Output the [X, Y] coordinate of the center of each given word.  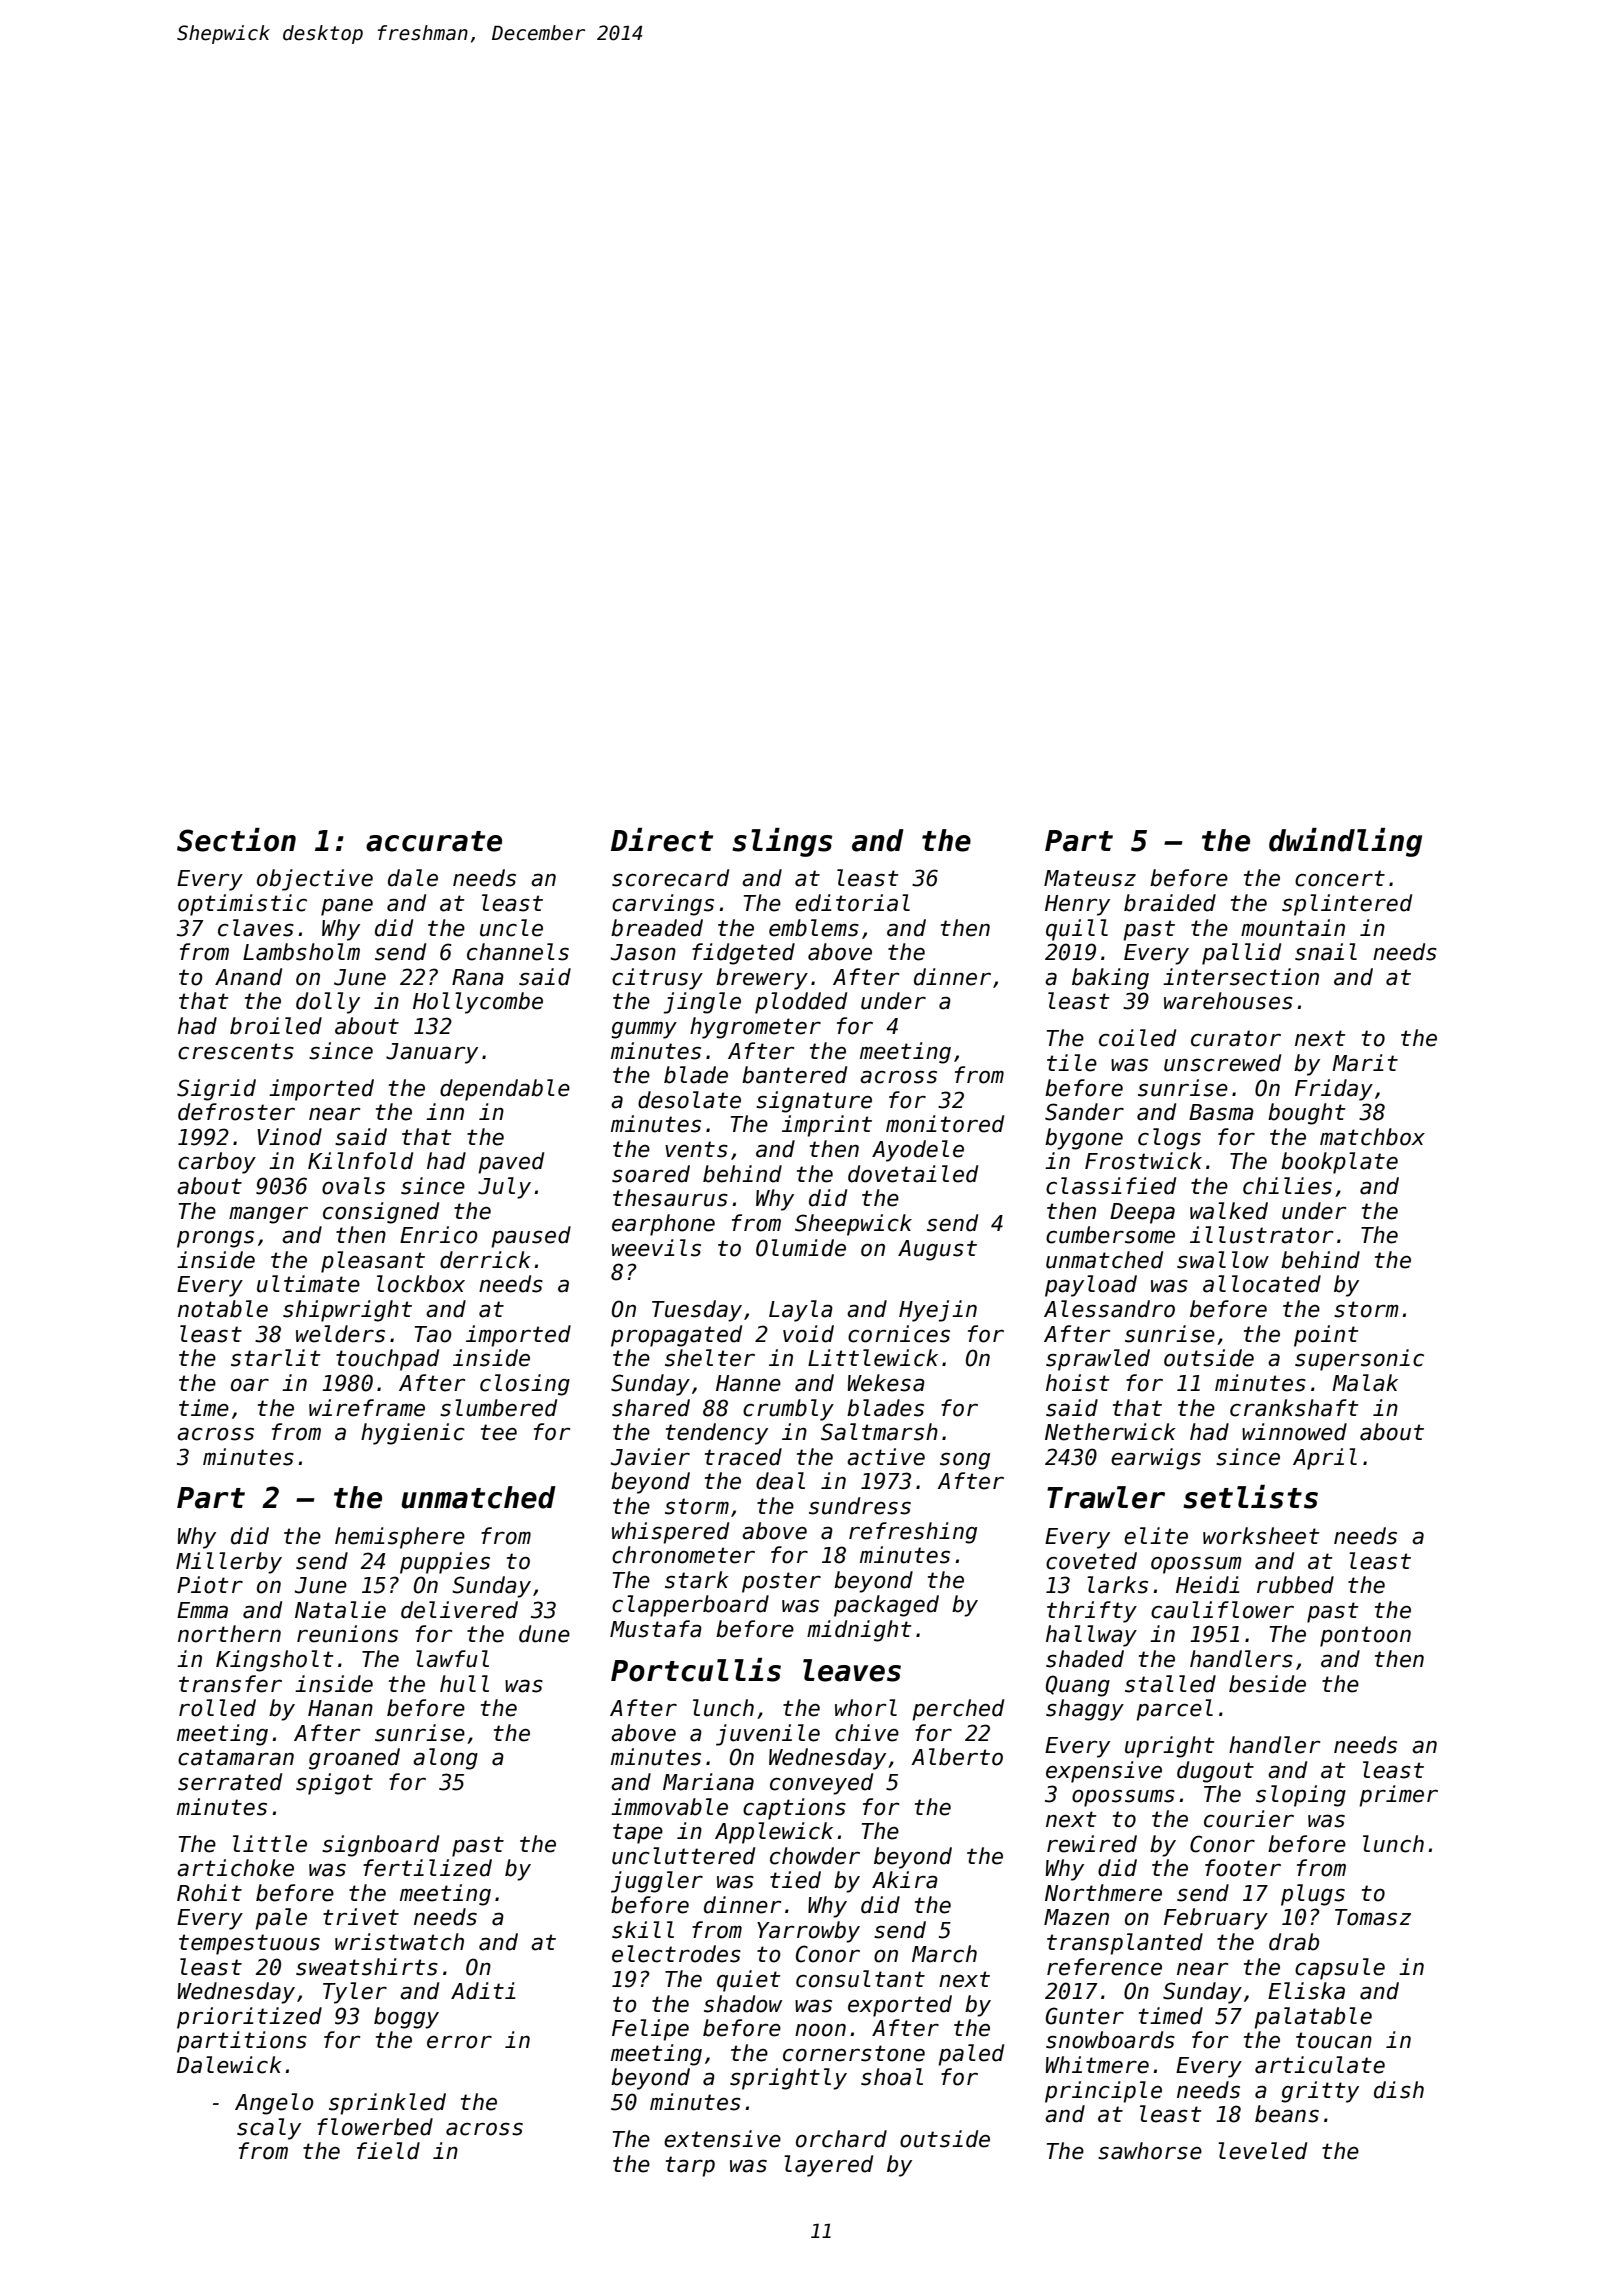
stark [697, 1580]
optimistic [242, 905]
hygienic [413, 1434]
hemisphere [400, 1538]
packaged [886, 1606]
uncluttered [683, 1856]
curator [1236, 1038]
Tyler [355, 1993]
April [1325, 1459]
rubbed [1295, 1585]
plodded [801, 1003]
